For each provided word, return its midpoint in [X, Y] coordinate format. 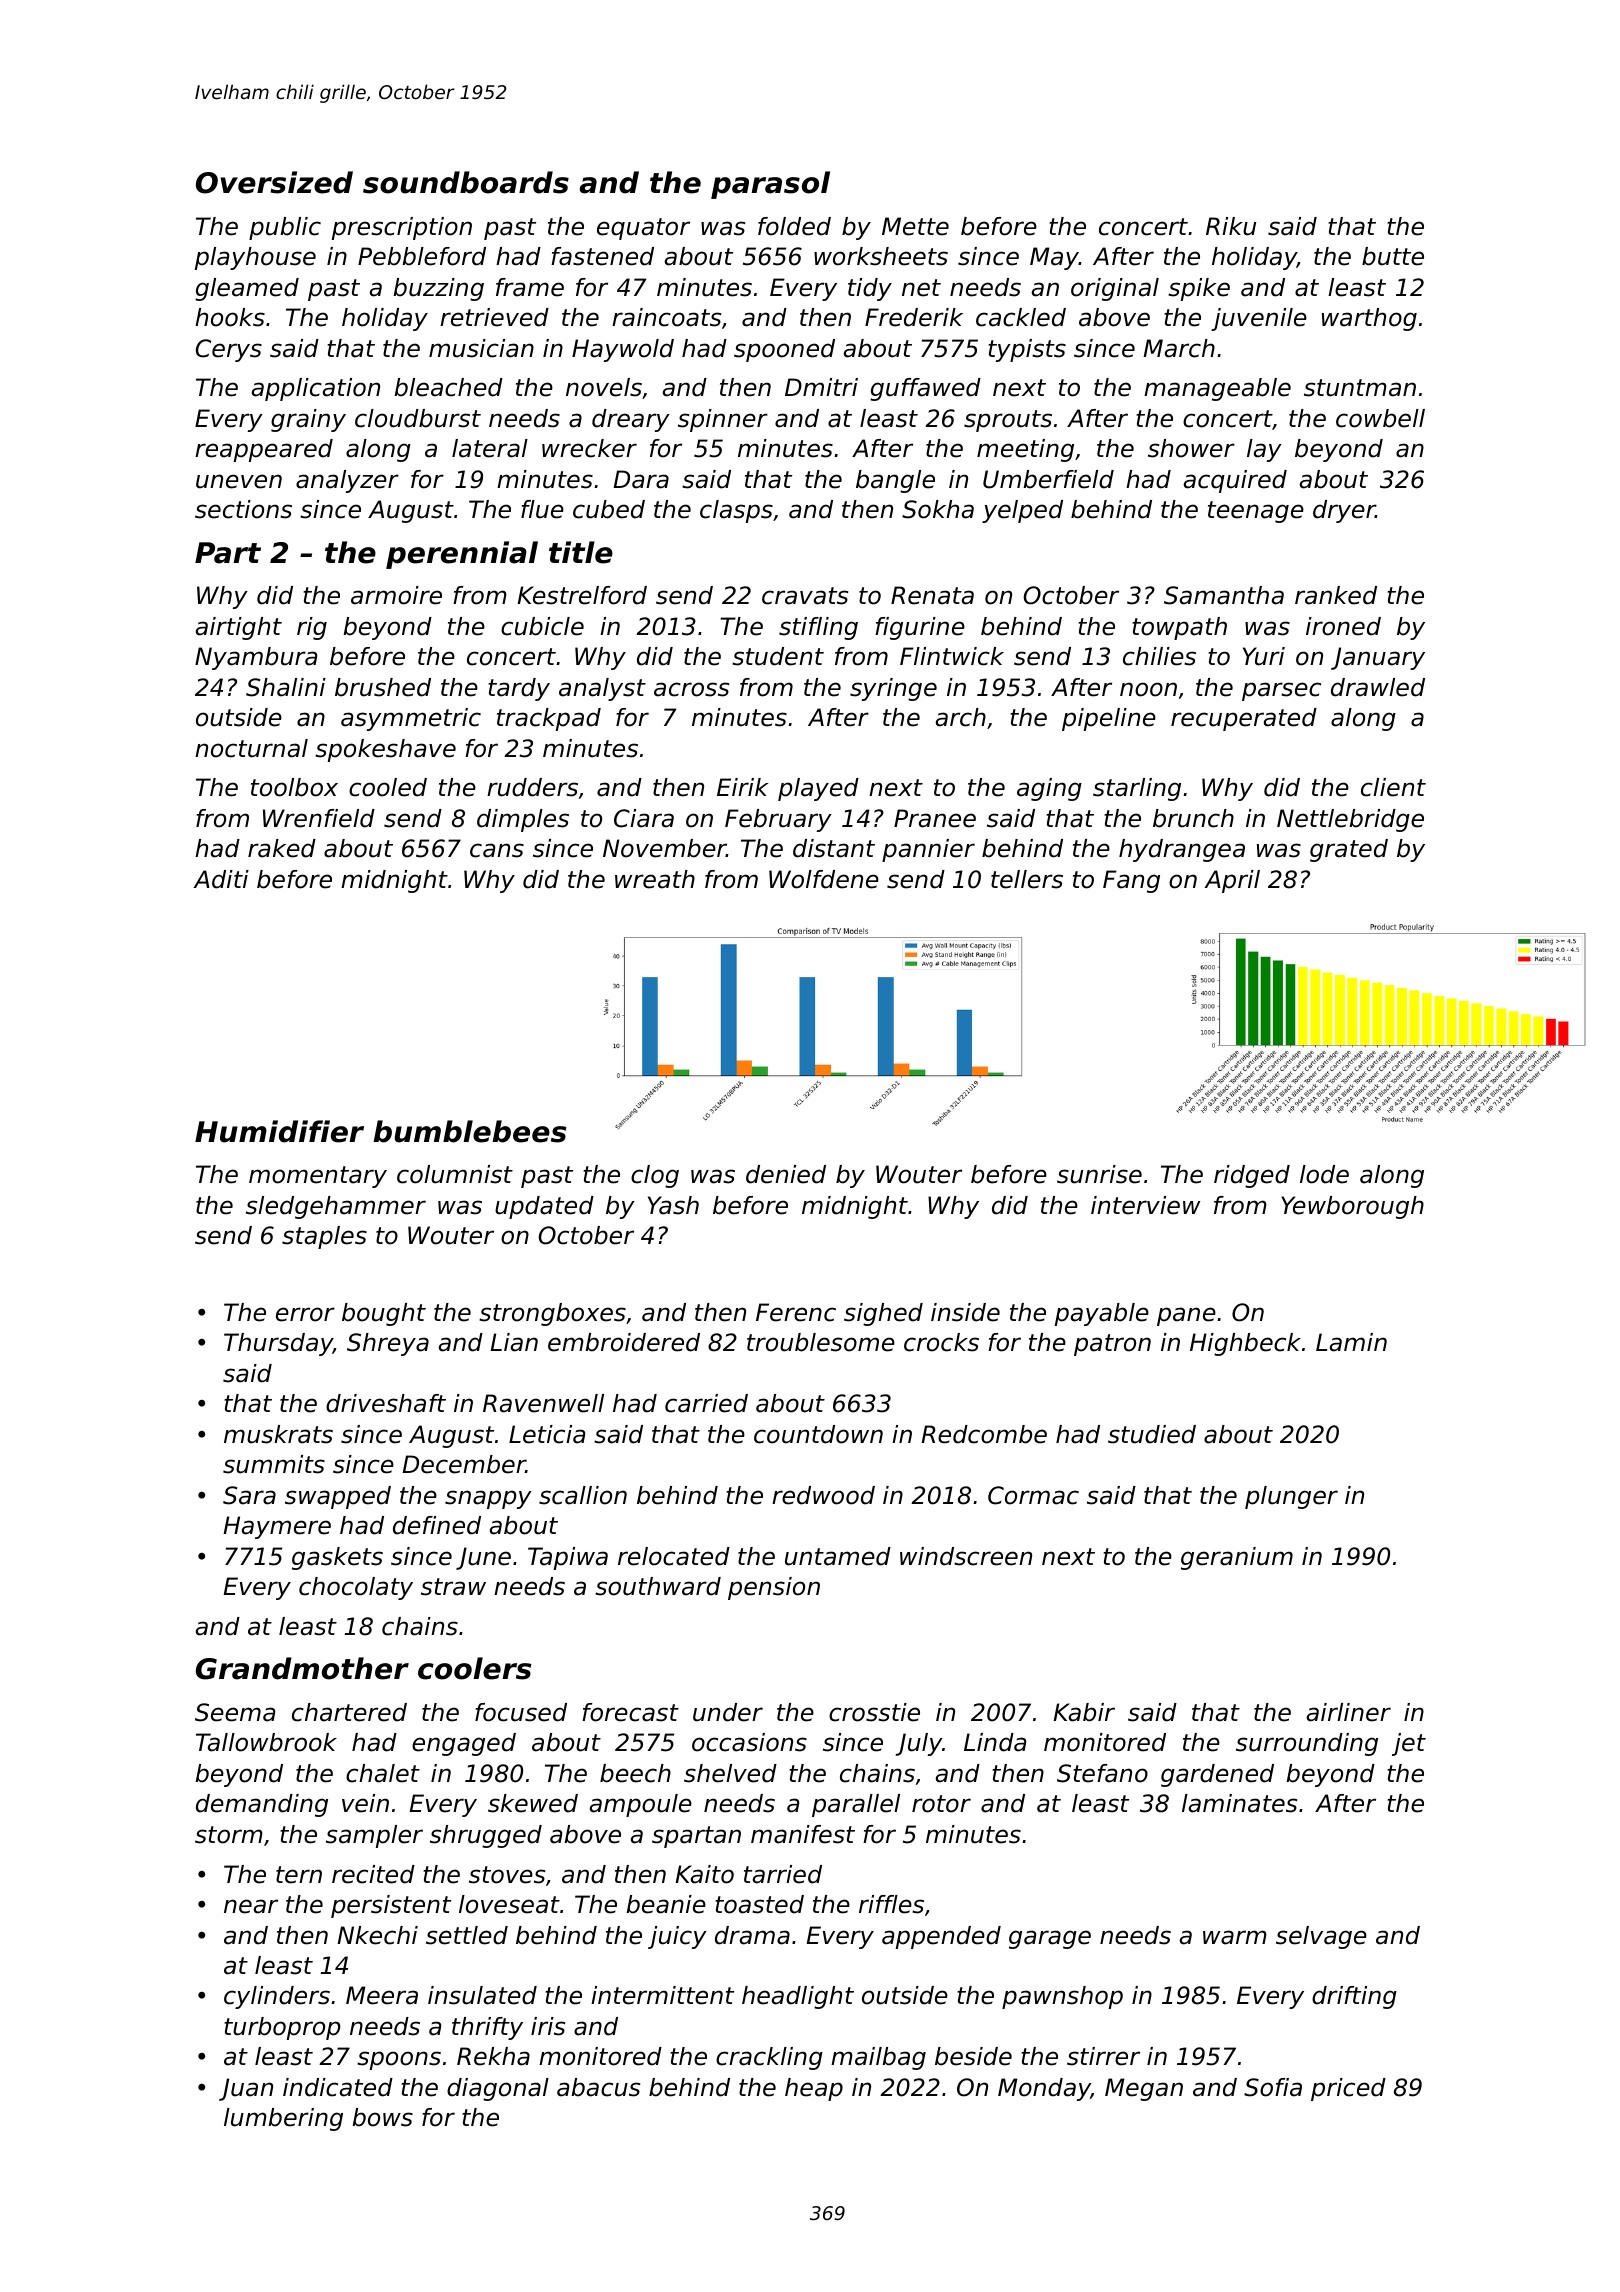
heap [814, 2089]
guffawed [925, 389]
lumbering [283, 2119]
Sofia [1273, 2087]
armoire [396, 595]
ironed [1343, 626]
